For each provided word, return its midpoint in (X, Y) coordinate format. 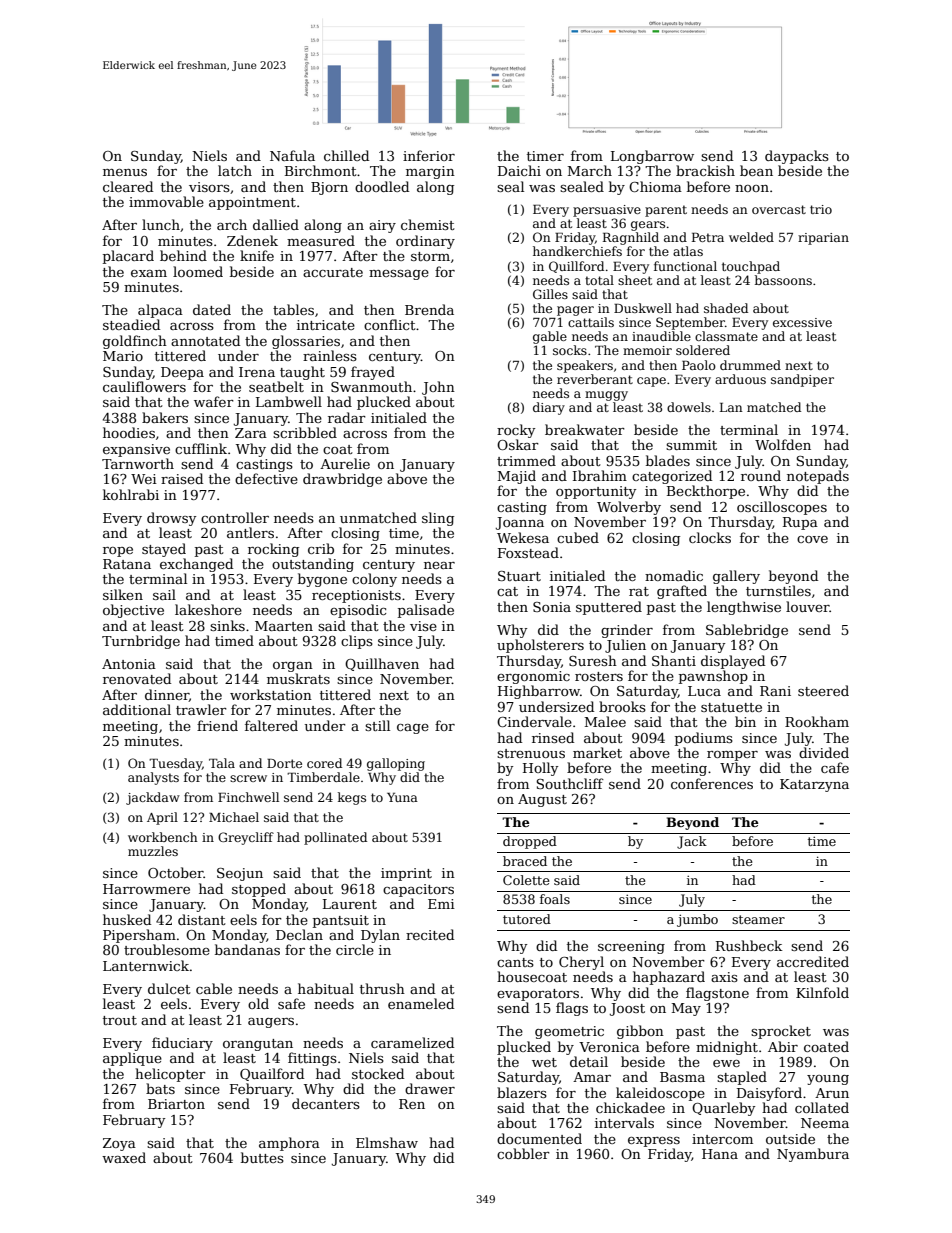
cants (515, 962)
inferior (429, 155)
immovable (166, 201)
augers (271, 1023)
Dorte (284, 763)
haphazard (669, 978)
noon (752, 188)
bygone (322, 580)
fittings (312, 1059)
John (438, 388)
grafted (682, 592)
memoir (647, 350)
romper (732, 756)
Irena (257, 372)
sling (438, 519)
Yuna (402, 797)
